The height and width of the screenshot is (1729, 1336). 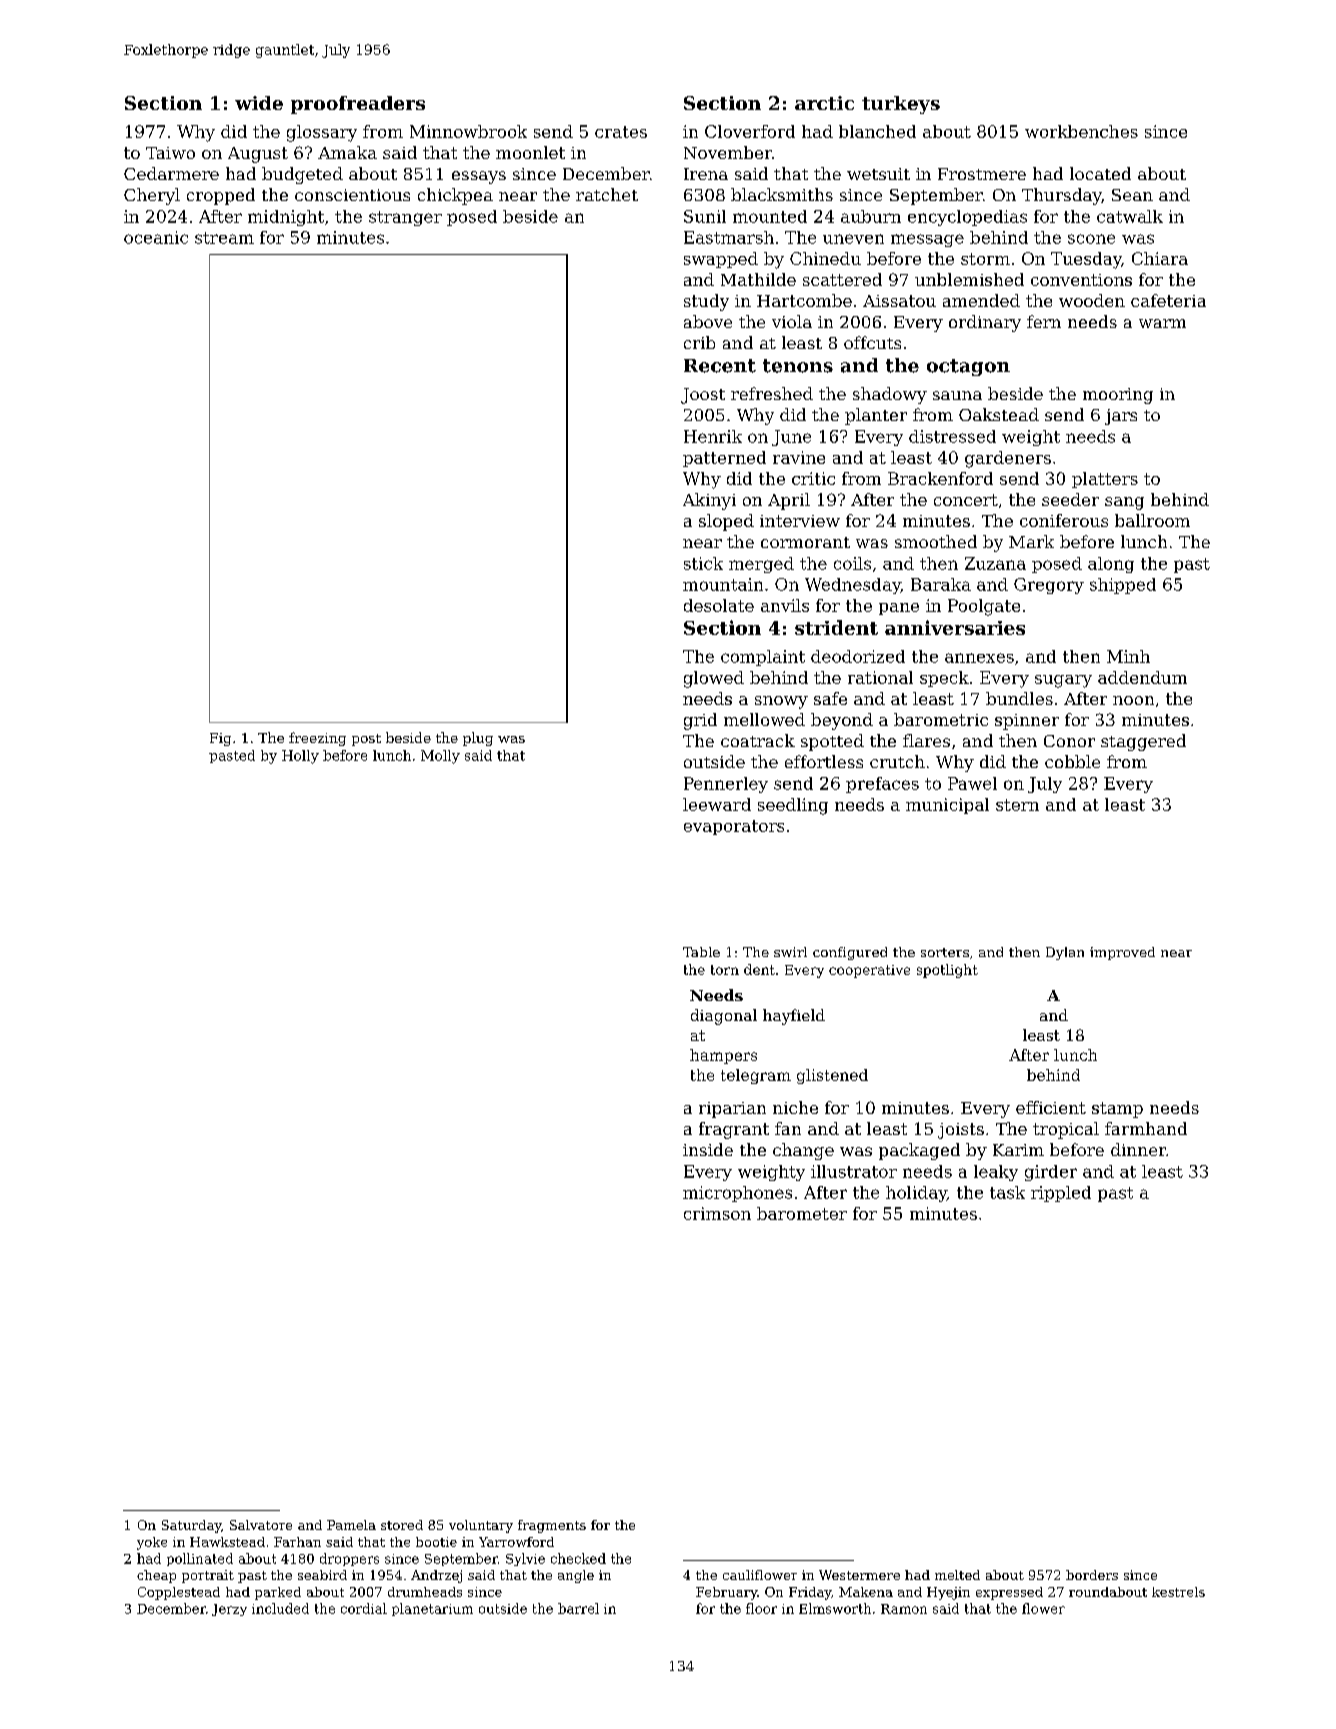 I want to click on kestrels, so click(x=1178, y=1592).
